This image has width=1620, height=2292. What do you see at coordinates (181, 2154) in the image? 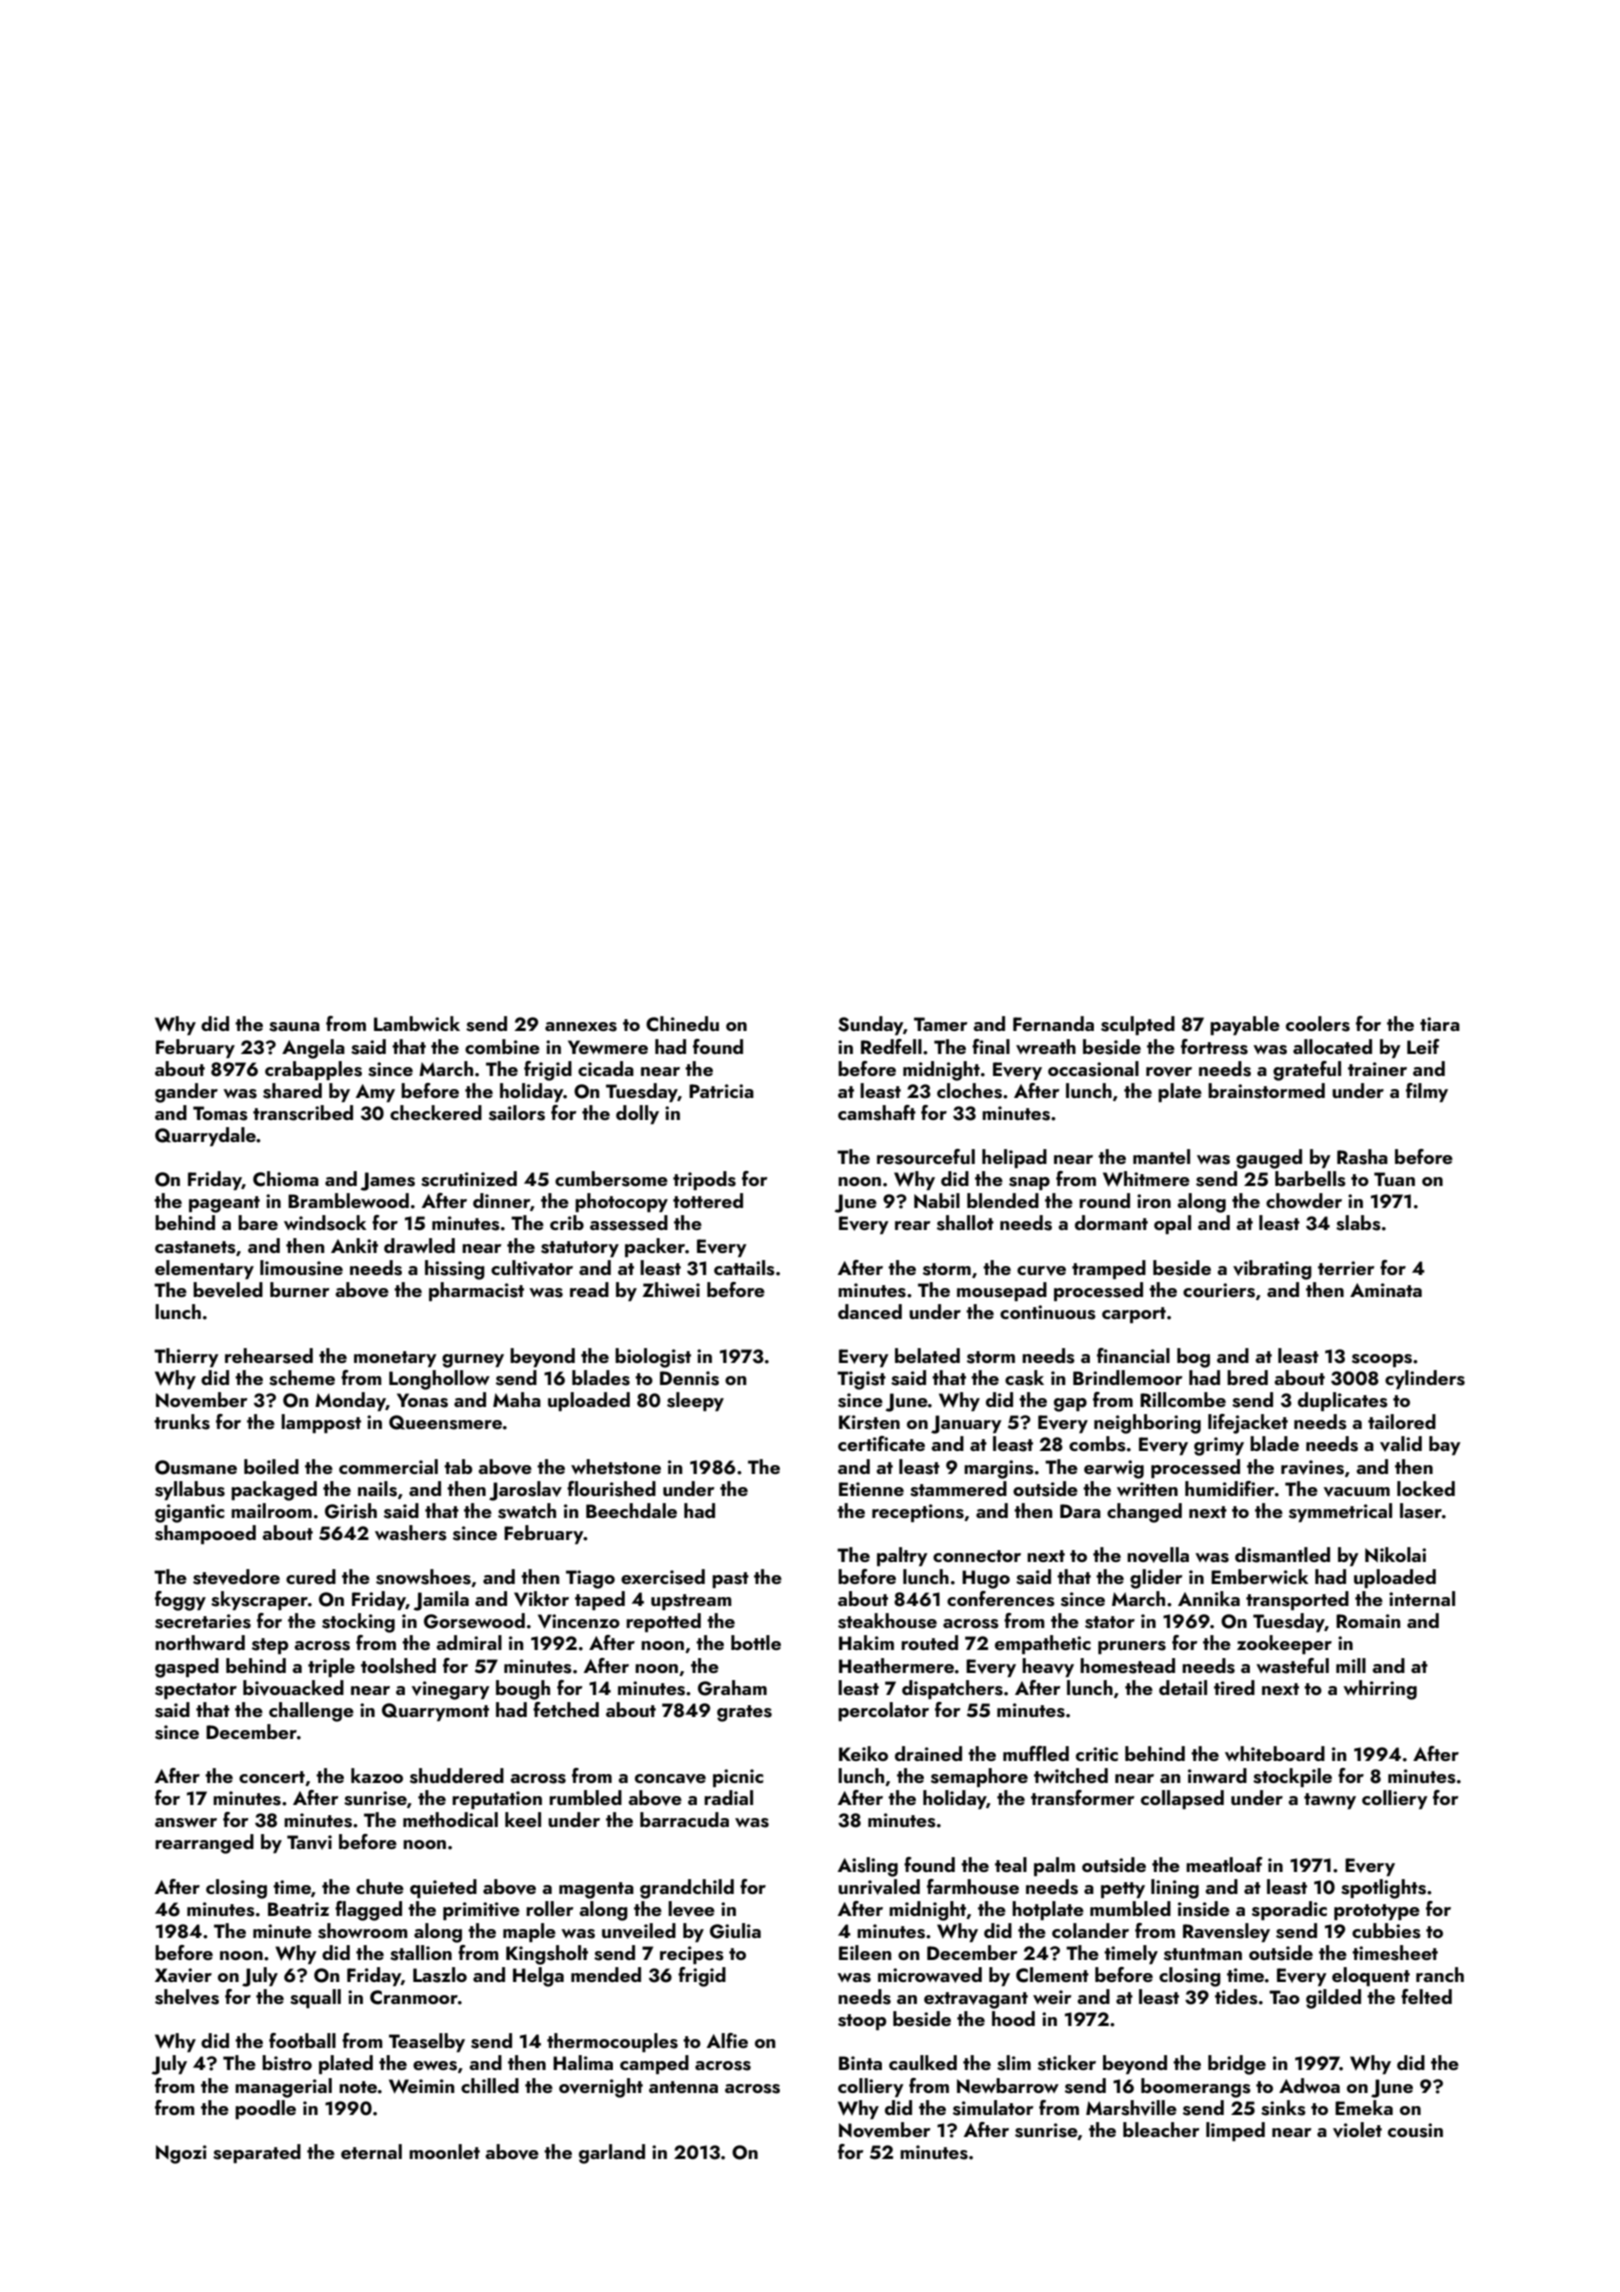
I see `Ngozi` at bounding box center [181, 2154].
